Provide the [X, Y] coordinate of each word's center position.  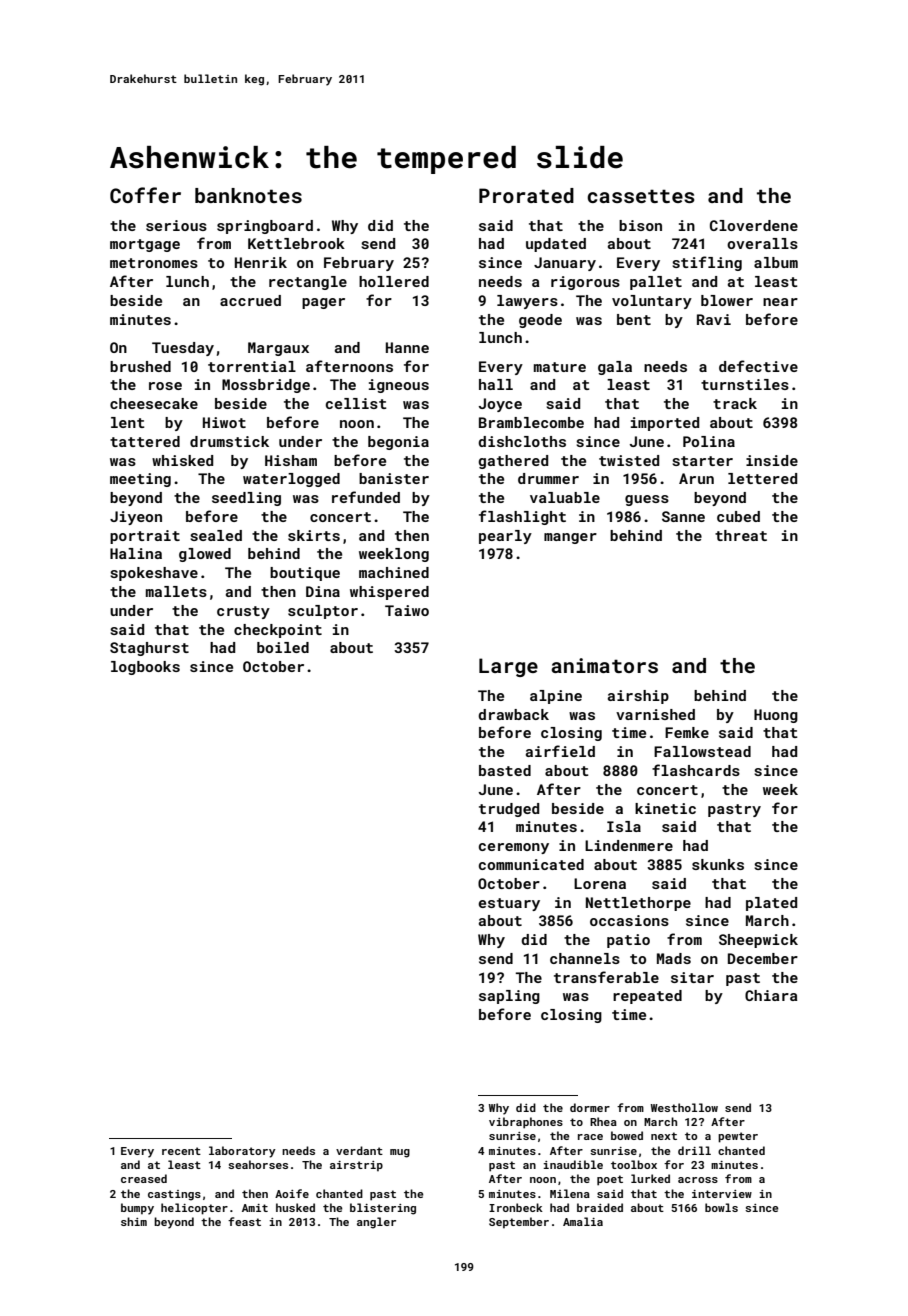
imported [665, 424]
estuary [509, 904]
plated [771, 904]
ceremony [514, 848]
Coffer [145, 195]
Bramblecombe [531, 422]
